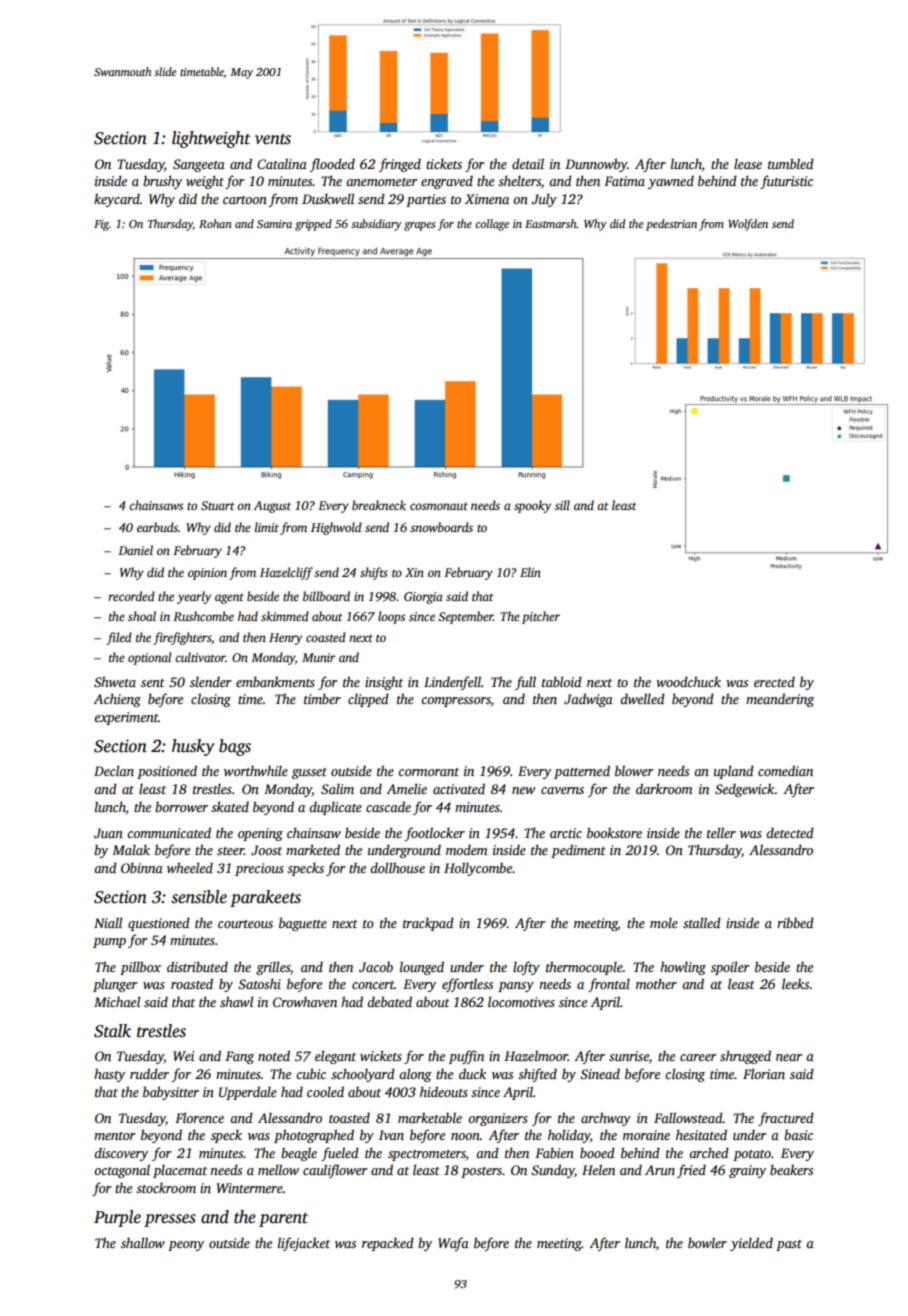 This screenshot has width=908, height=1316. Describe the element at coordinates (186, 1246) in the screenshot. I see `peony` at that location.
